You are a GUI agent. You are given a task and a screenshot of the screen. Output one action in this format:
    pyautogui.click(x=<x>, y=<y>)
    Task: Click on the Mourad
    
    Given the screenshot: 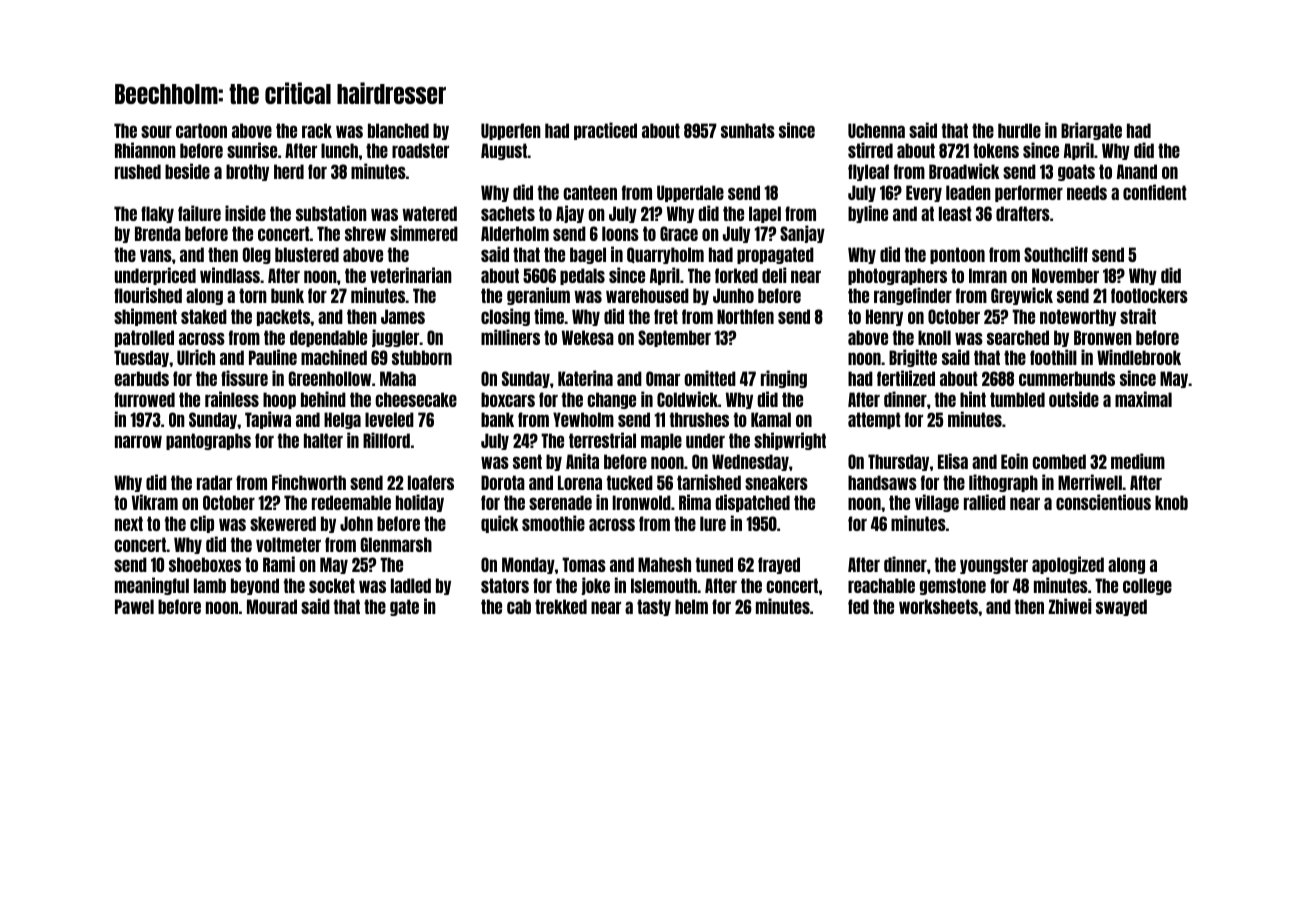 What is the action you would take?
    pyautogui.click(x=272, y=606)
